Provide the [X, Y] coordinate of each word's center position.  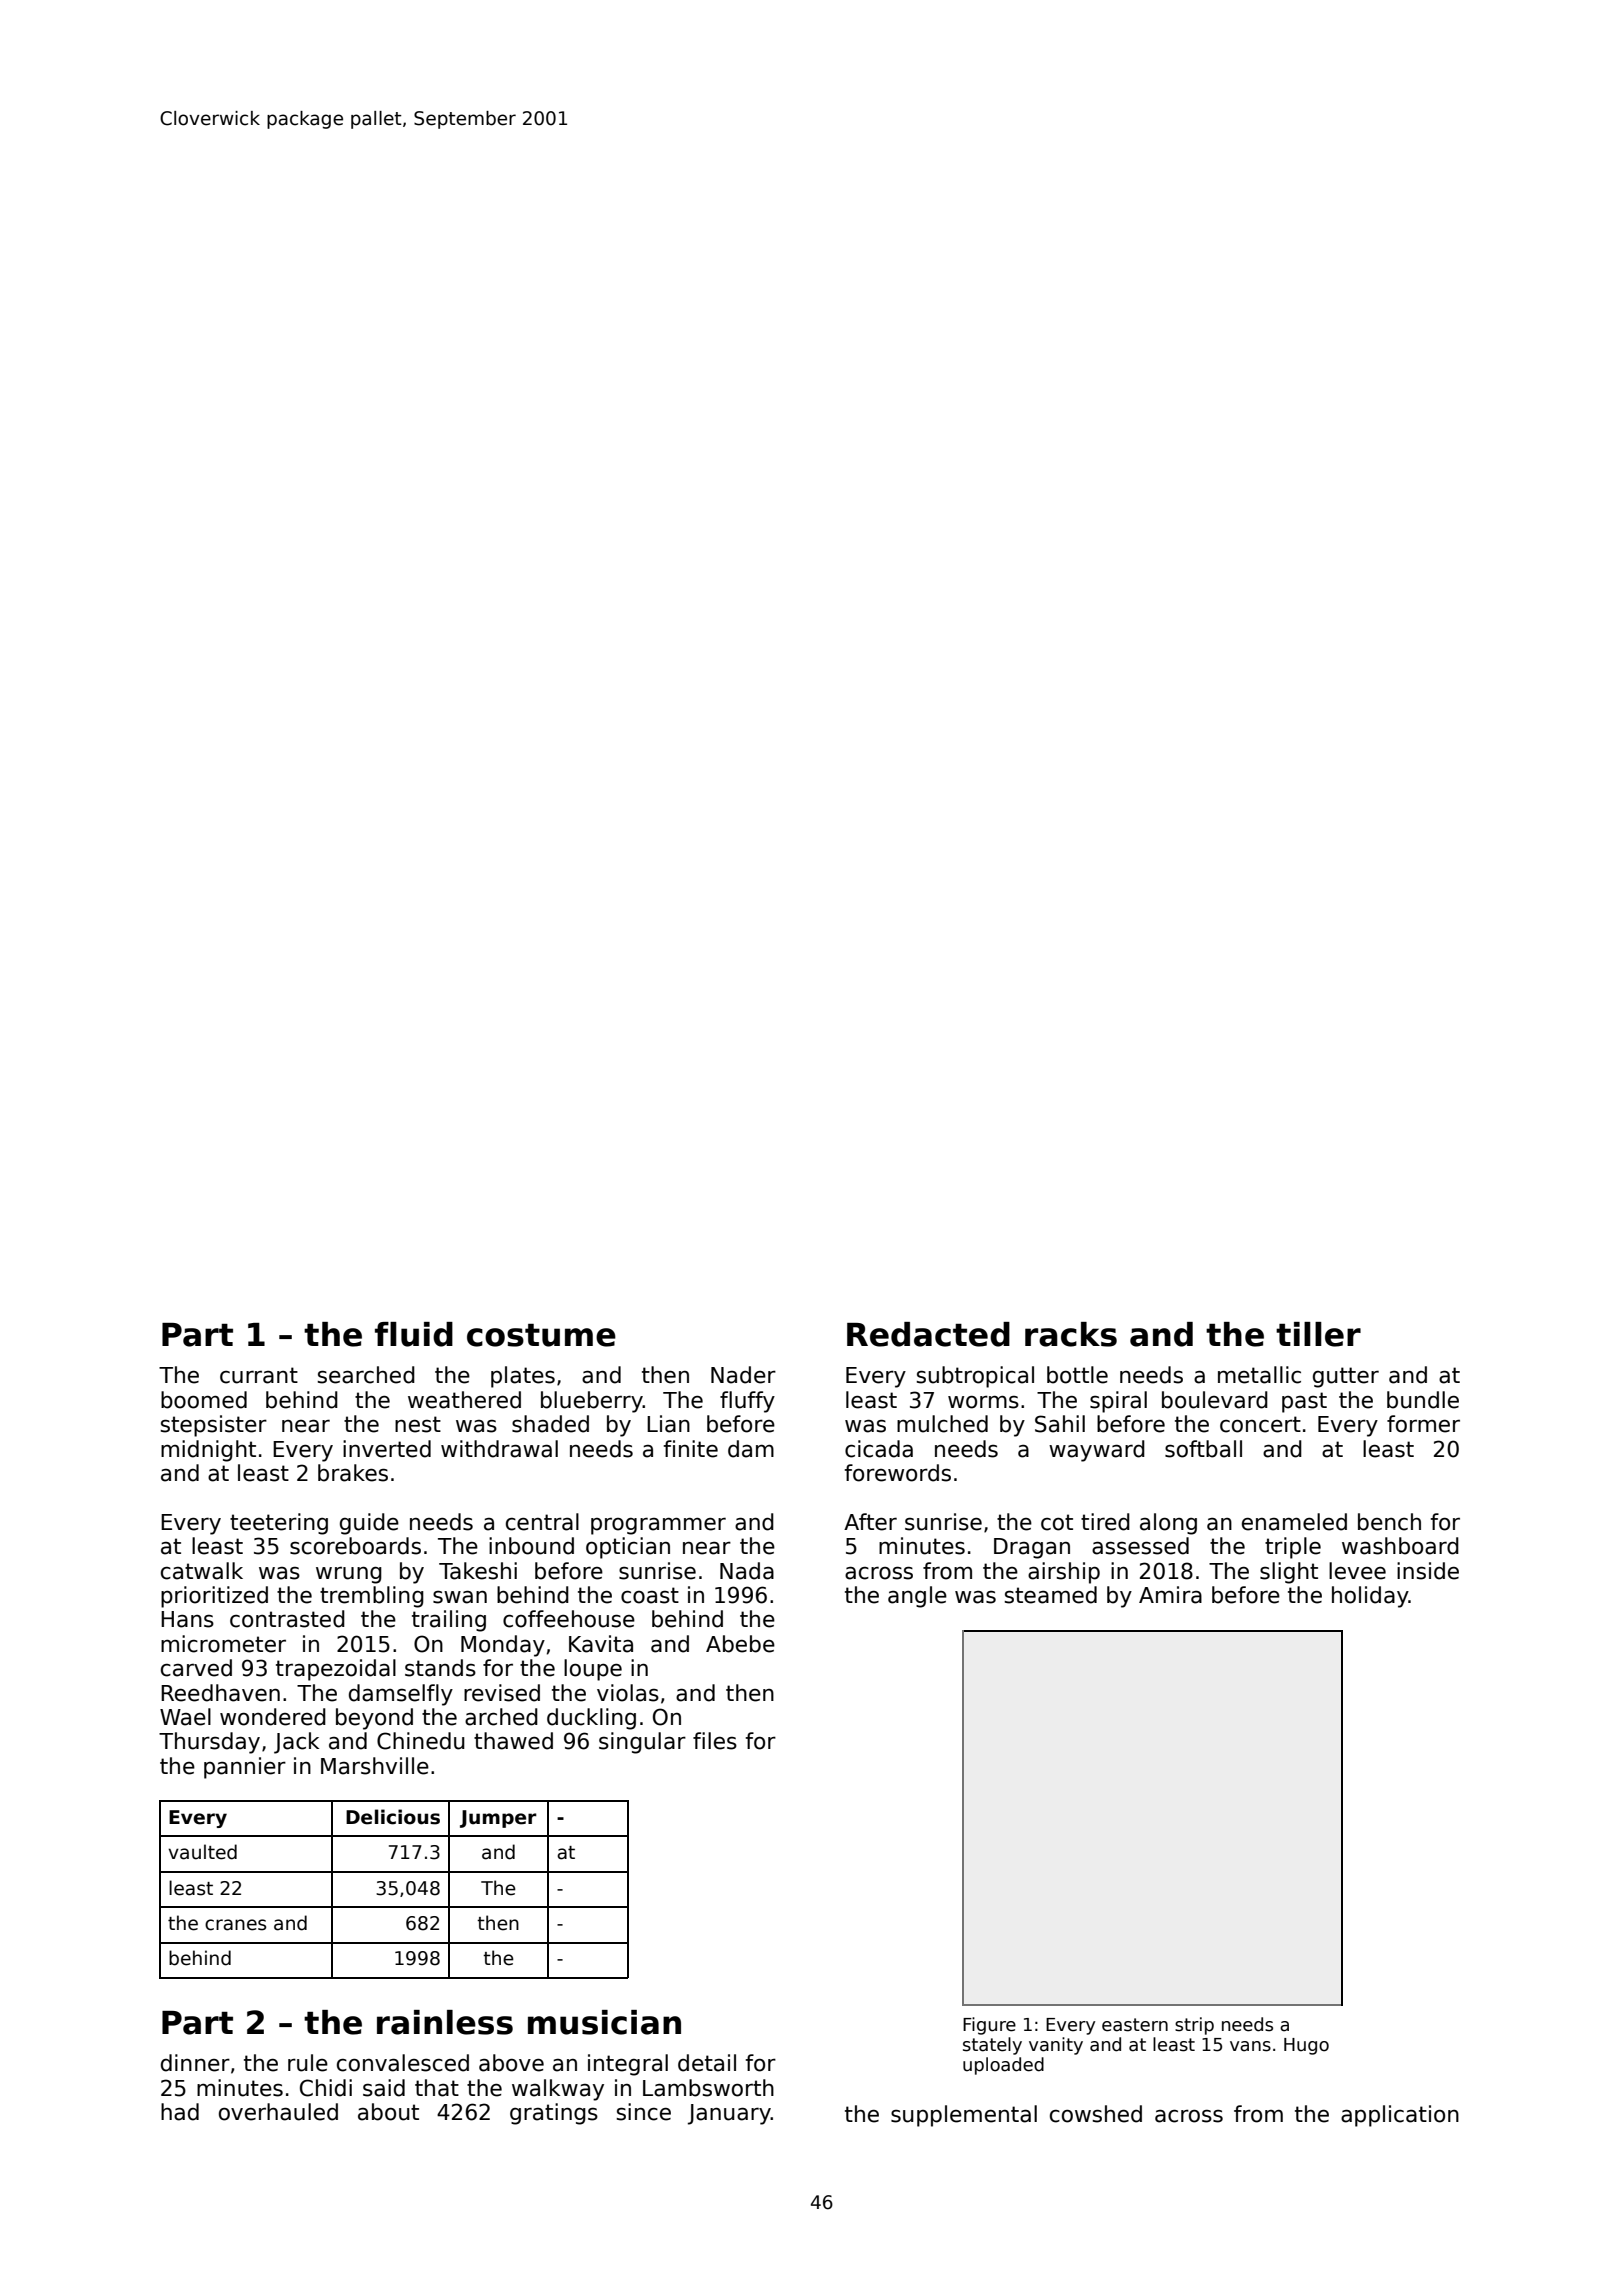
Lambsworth [708, 2088]
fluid [414, 1334]
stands [440, 1668]
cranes [235, 1925]
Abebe [740, 1644]
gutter [1346, 1377]
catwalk [202, 1571]
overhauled [278, 2112]
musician [604, 2022]
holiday [1370, 1597]
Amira [1170, 1595]
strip [1194, 2026]
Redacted [928, 1334]
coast [650, 1595]
